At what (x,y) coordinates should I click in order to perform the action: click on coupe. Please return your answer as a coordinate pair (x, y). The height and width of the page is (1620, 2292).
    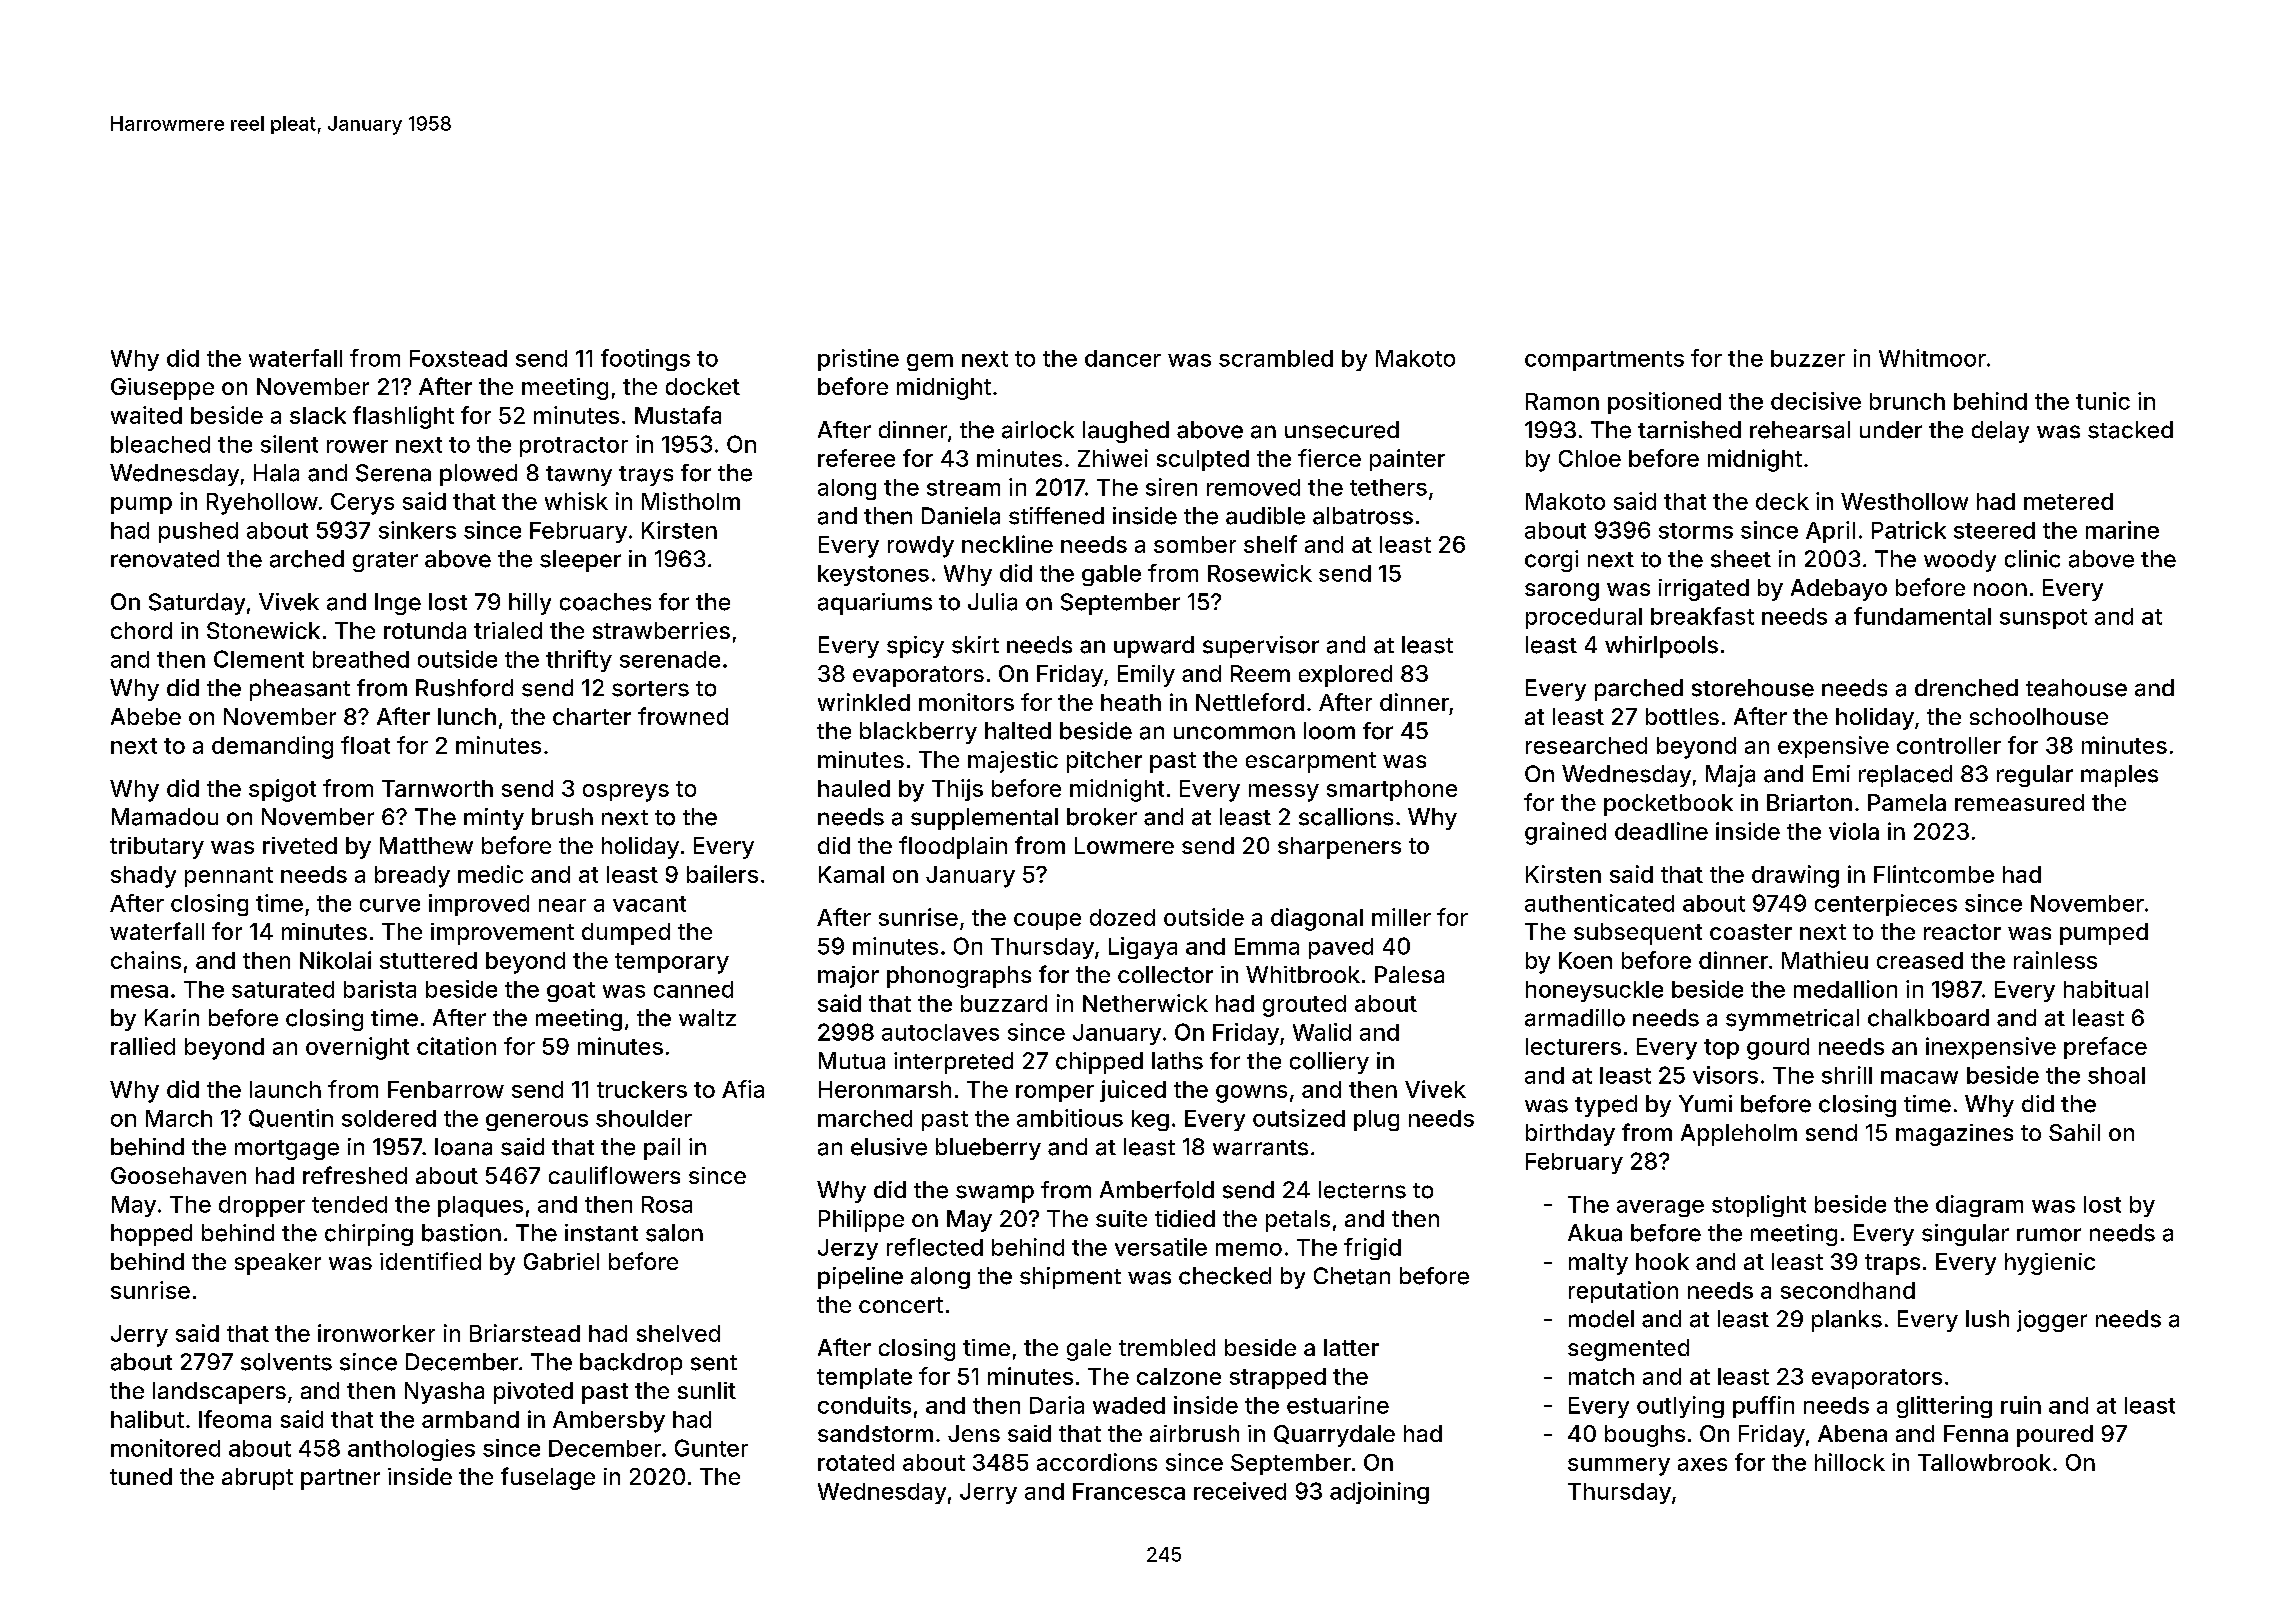
    Looking at the image, I should click on (1047, 921).
